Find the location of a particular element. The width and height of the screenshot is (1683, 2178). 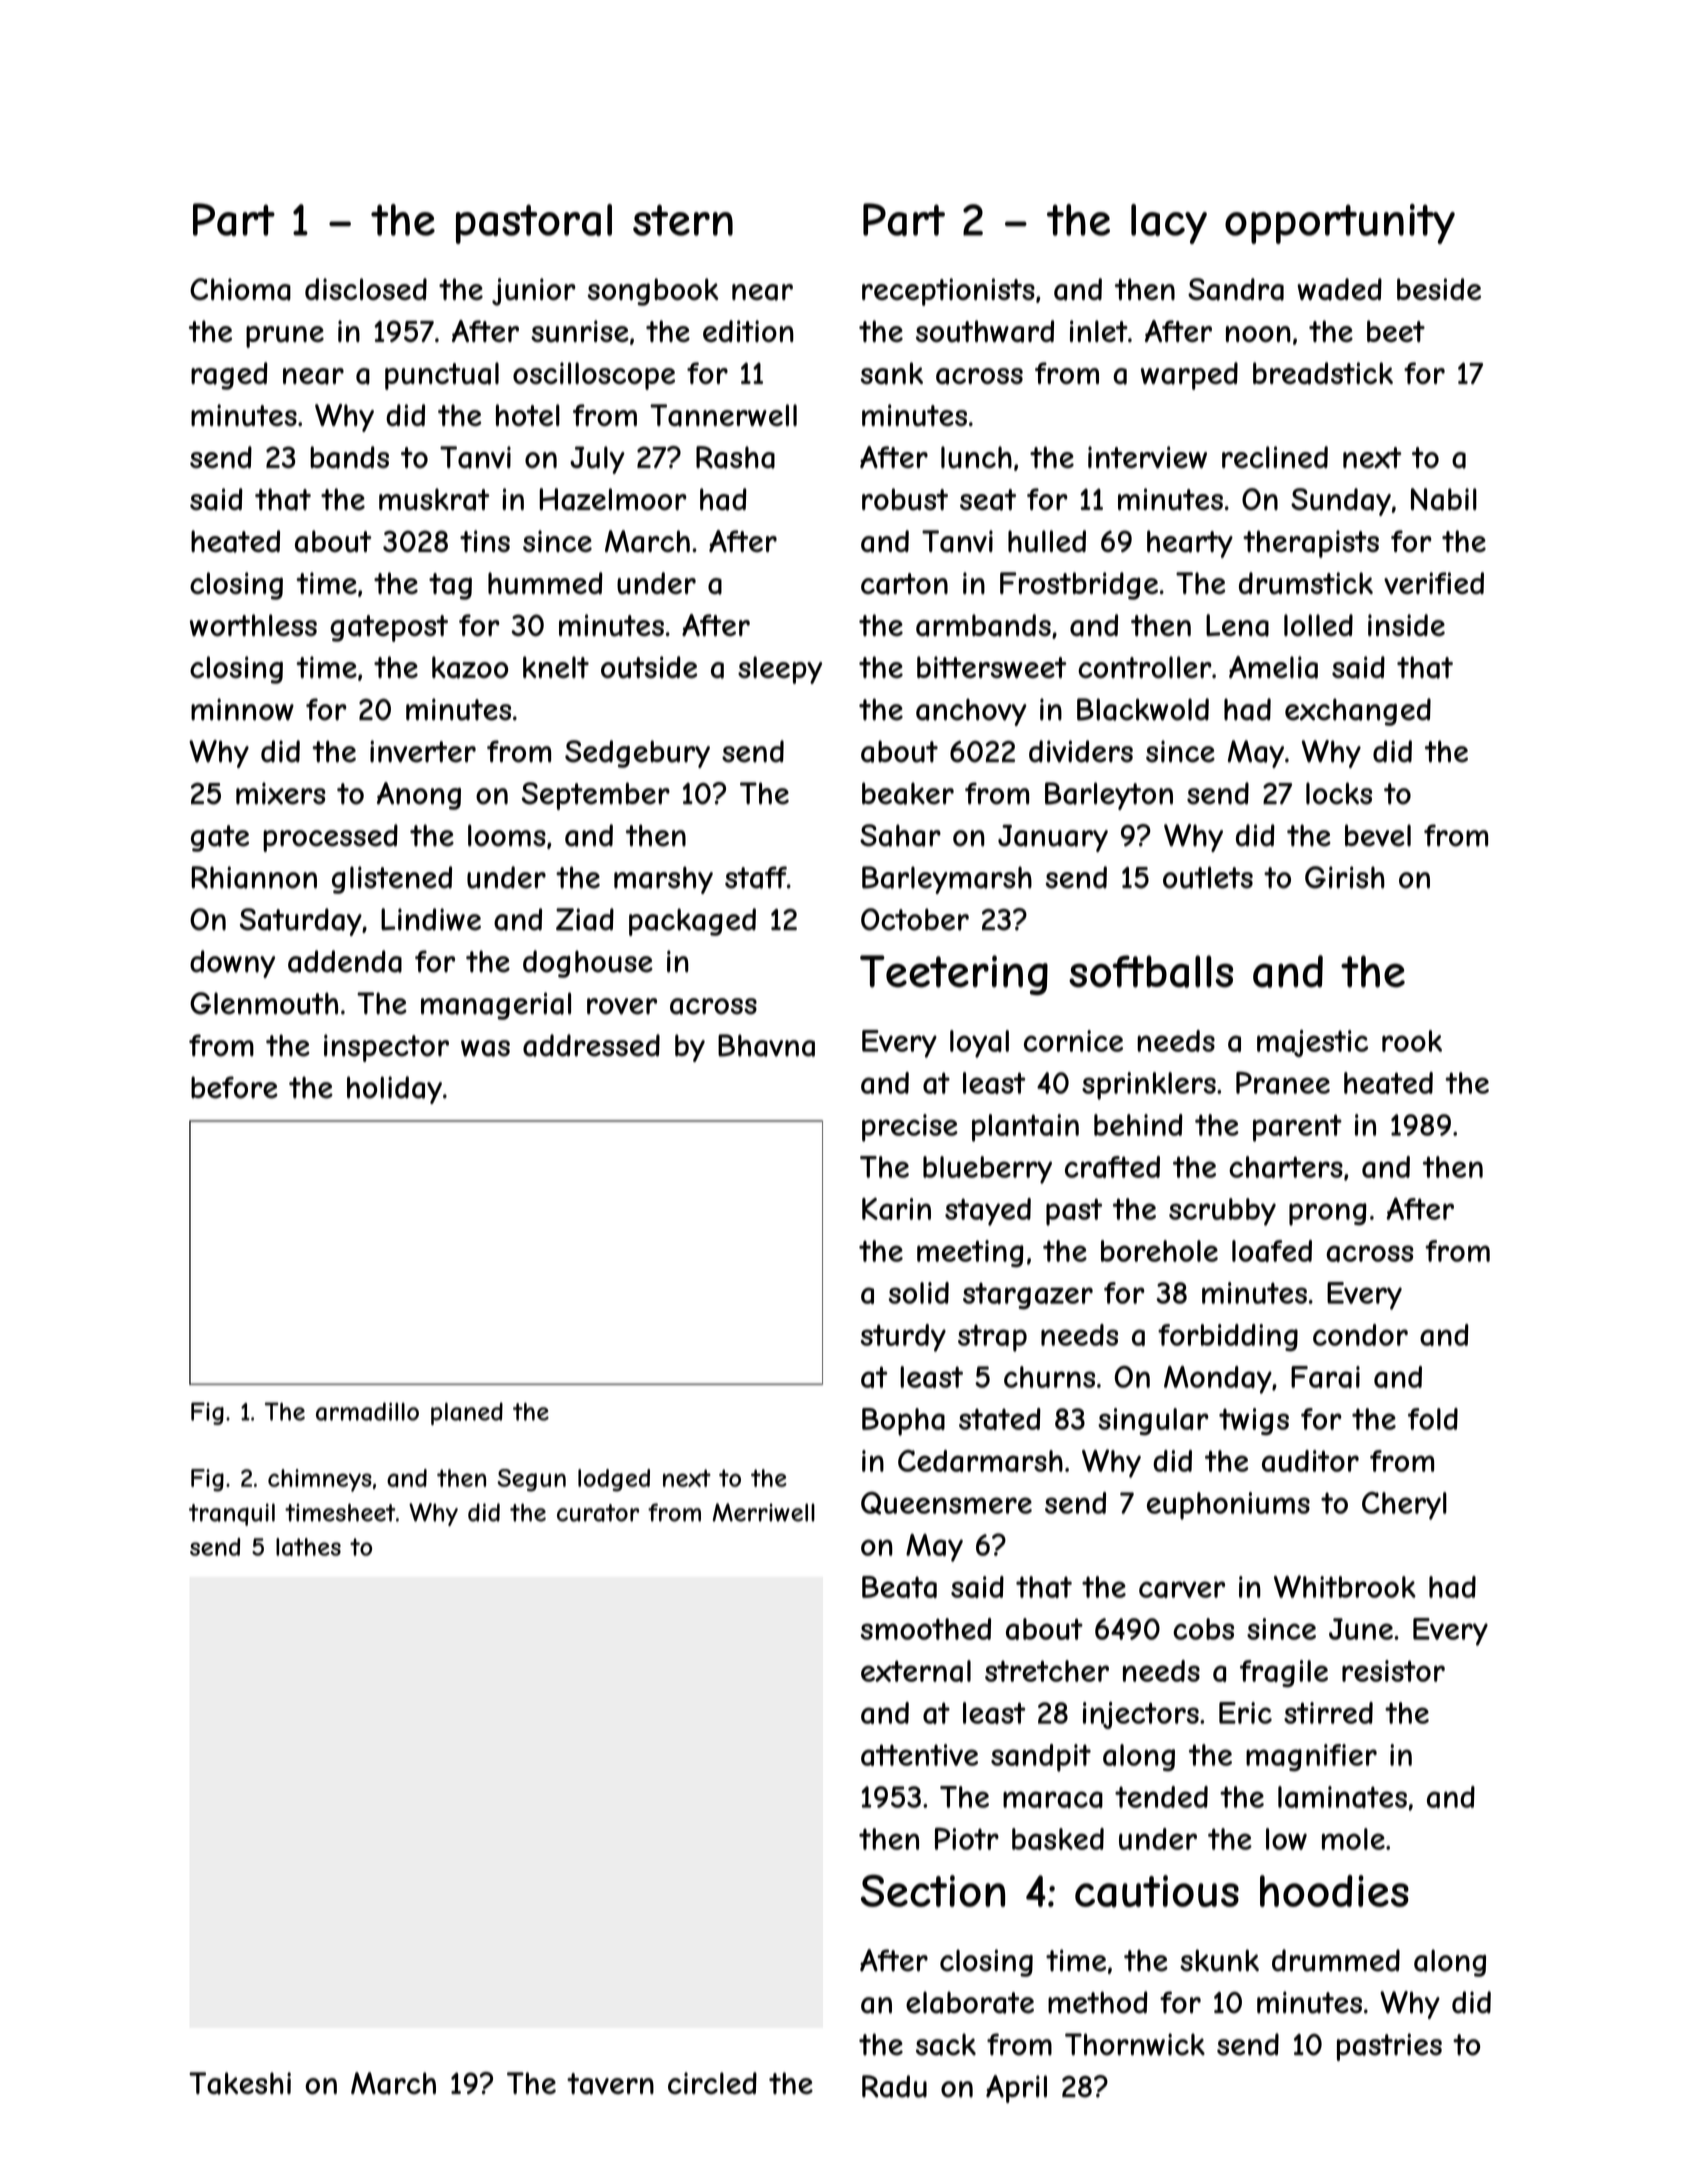

stern is located at coordinates (683, 220).
